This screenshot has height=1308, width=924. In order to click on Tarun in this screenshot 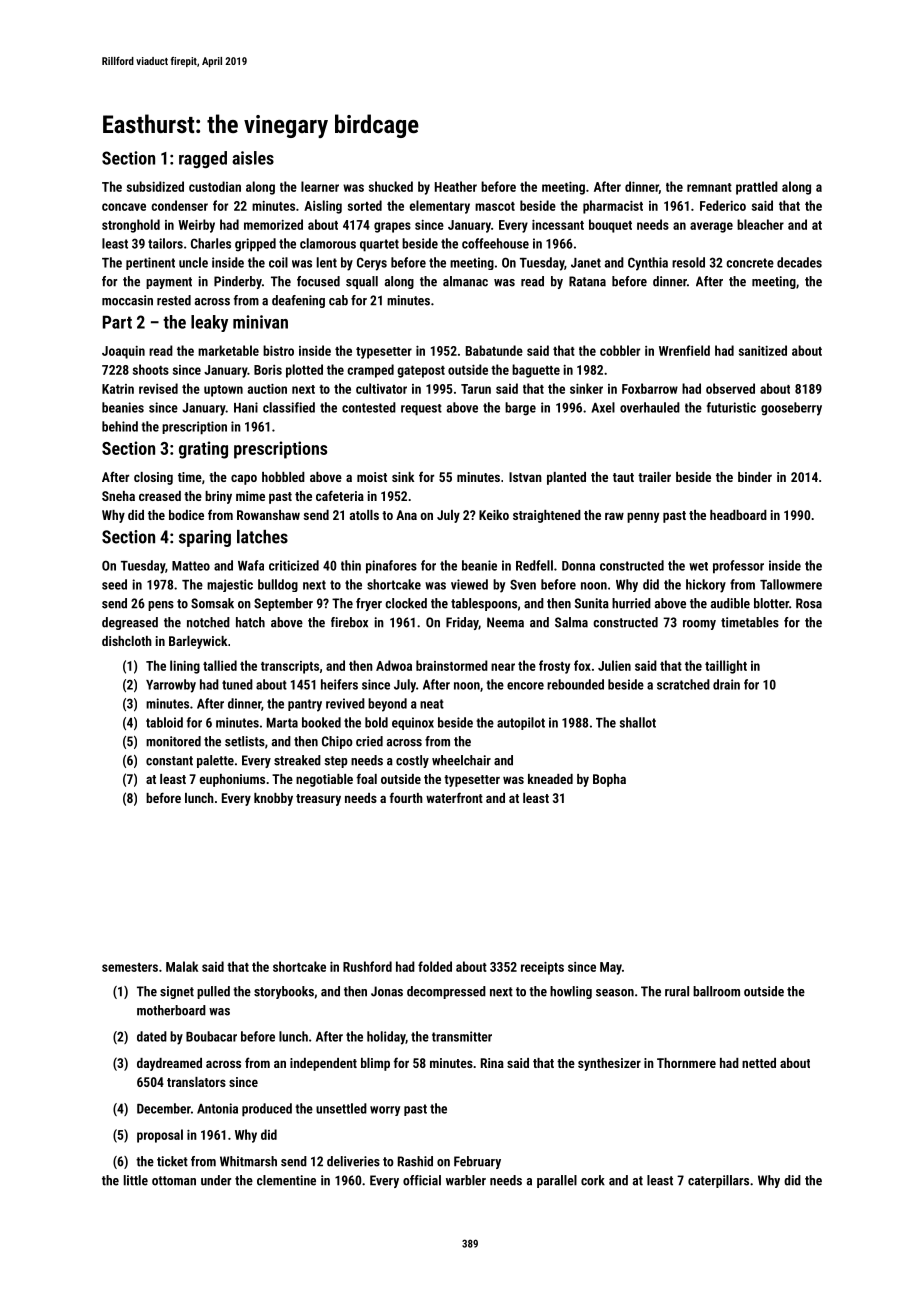, I will do `click(476, 389)`.
